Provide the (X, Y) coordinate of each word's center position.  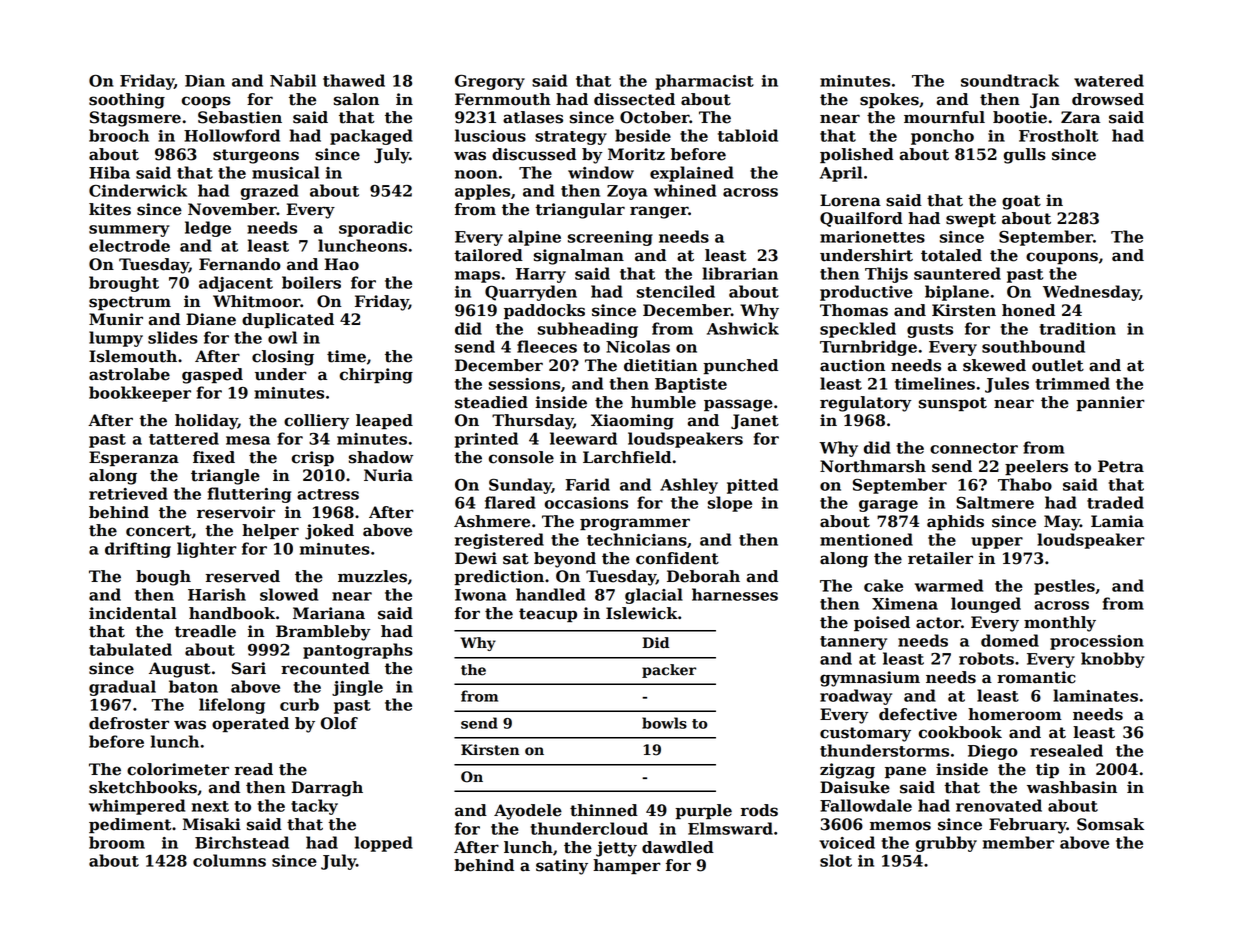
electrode (129, 245)
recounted (325, 668)
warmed (949, 585)
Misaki (212, 824)
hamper (627, 866)
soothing (127, 101)
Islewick (642, 613)
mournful (944, 117)
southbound (1033, 346)
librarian (740, 273)
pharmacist (704, 82)
